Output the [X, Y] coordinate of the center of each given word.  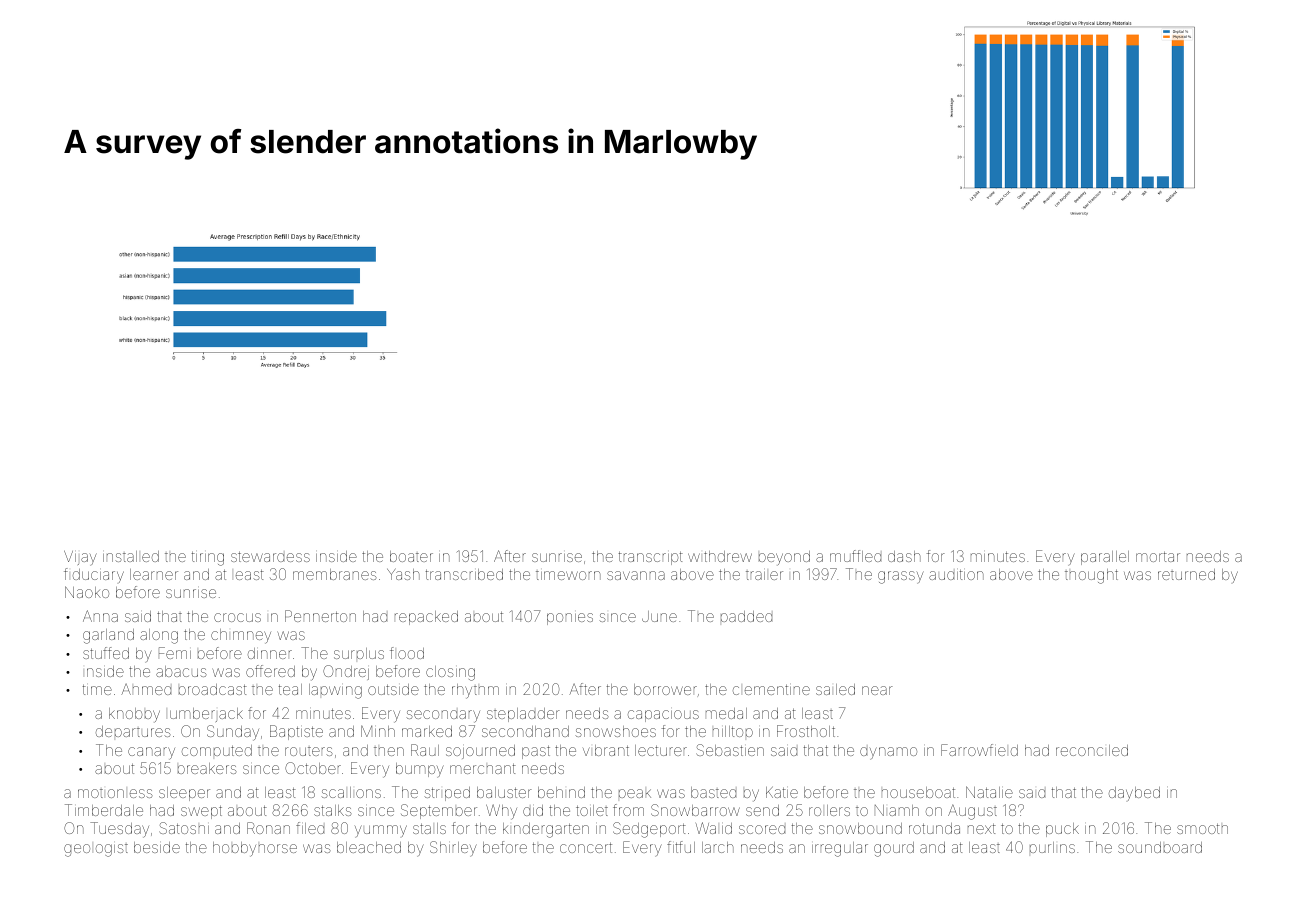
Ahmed [146, 689]
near [877, 690]
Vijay [80, 558]
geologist [96, 850]
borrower [665, 689]
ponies [570, 619]
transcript [651, 558]
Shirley [453, 849]
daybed [1134, 794]
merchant [483, 768]
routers [309, 751]
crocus [237, 617]
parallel [1105, 558]
